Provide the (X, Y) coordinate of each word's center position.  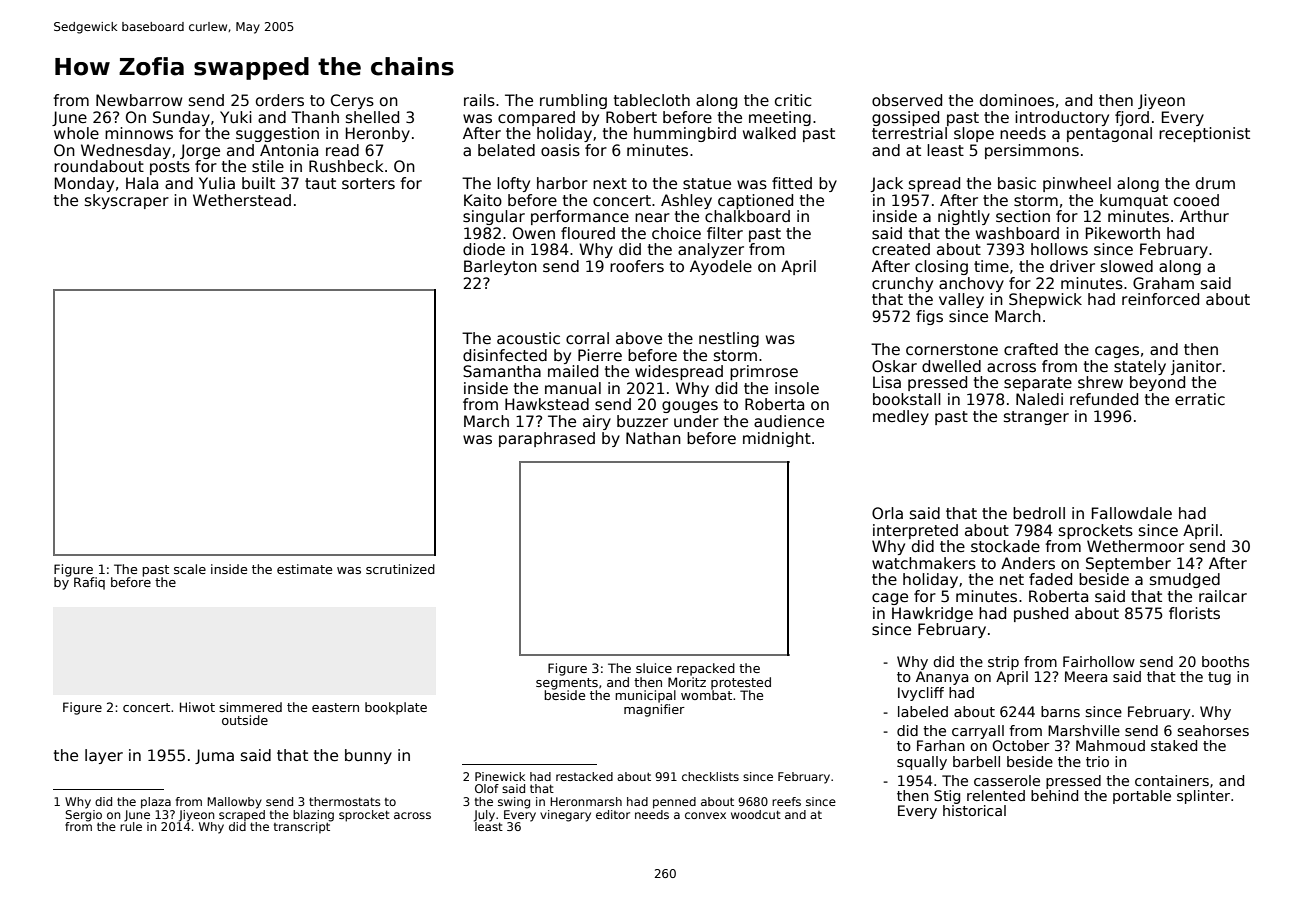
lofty (513, 184)
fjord (1132, 118)
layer (104, 756)
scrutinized (400, 569)
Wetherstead (242, 200)
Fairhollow (1099, 661)
